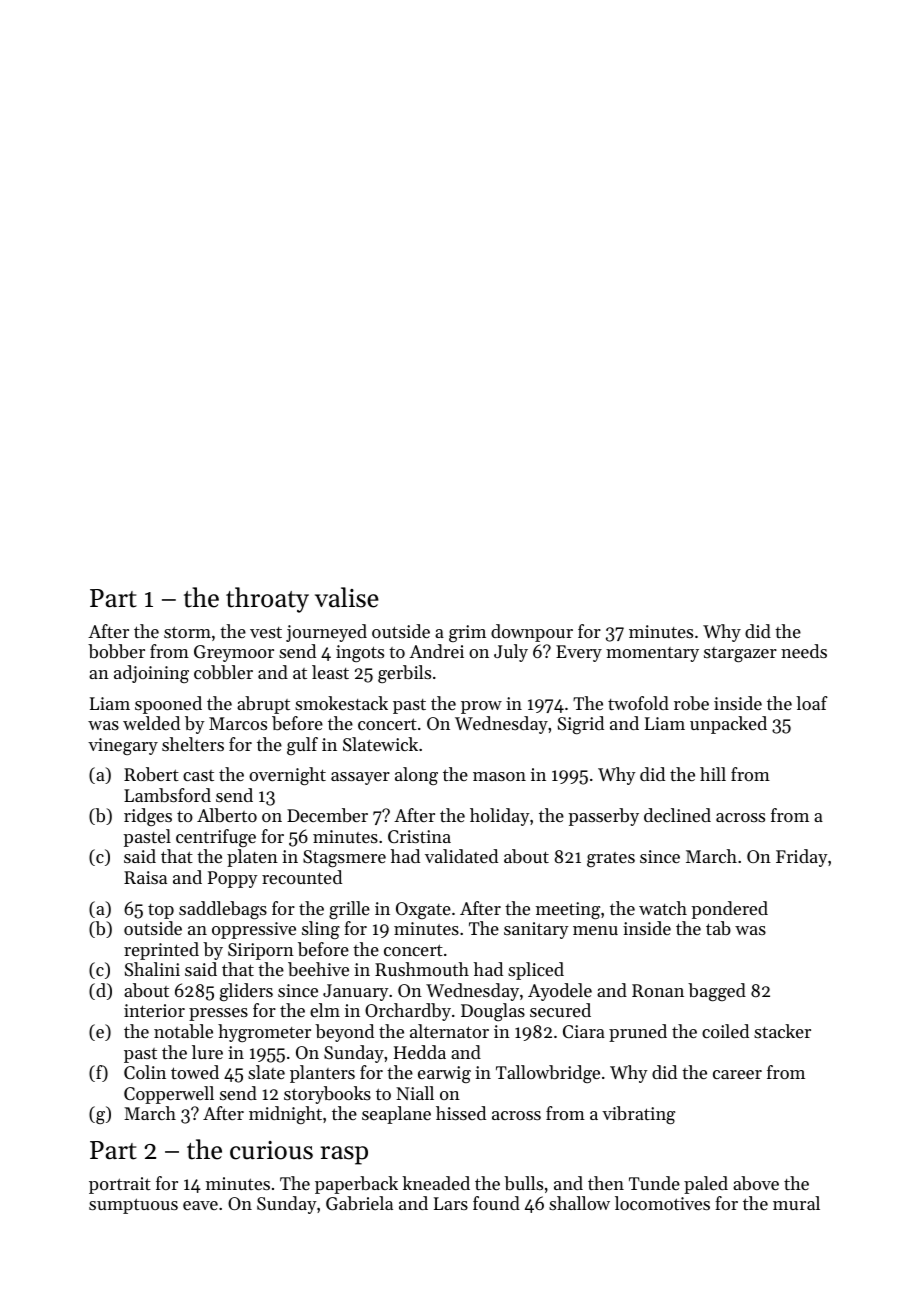 This page has width=924, height=1311. I want to click on passerby, so click(603, 817).
